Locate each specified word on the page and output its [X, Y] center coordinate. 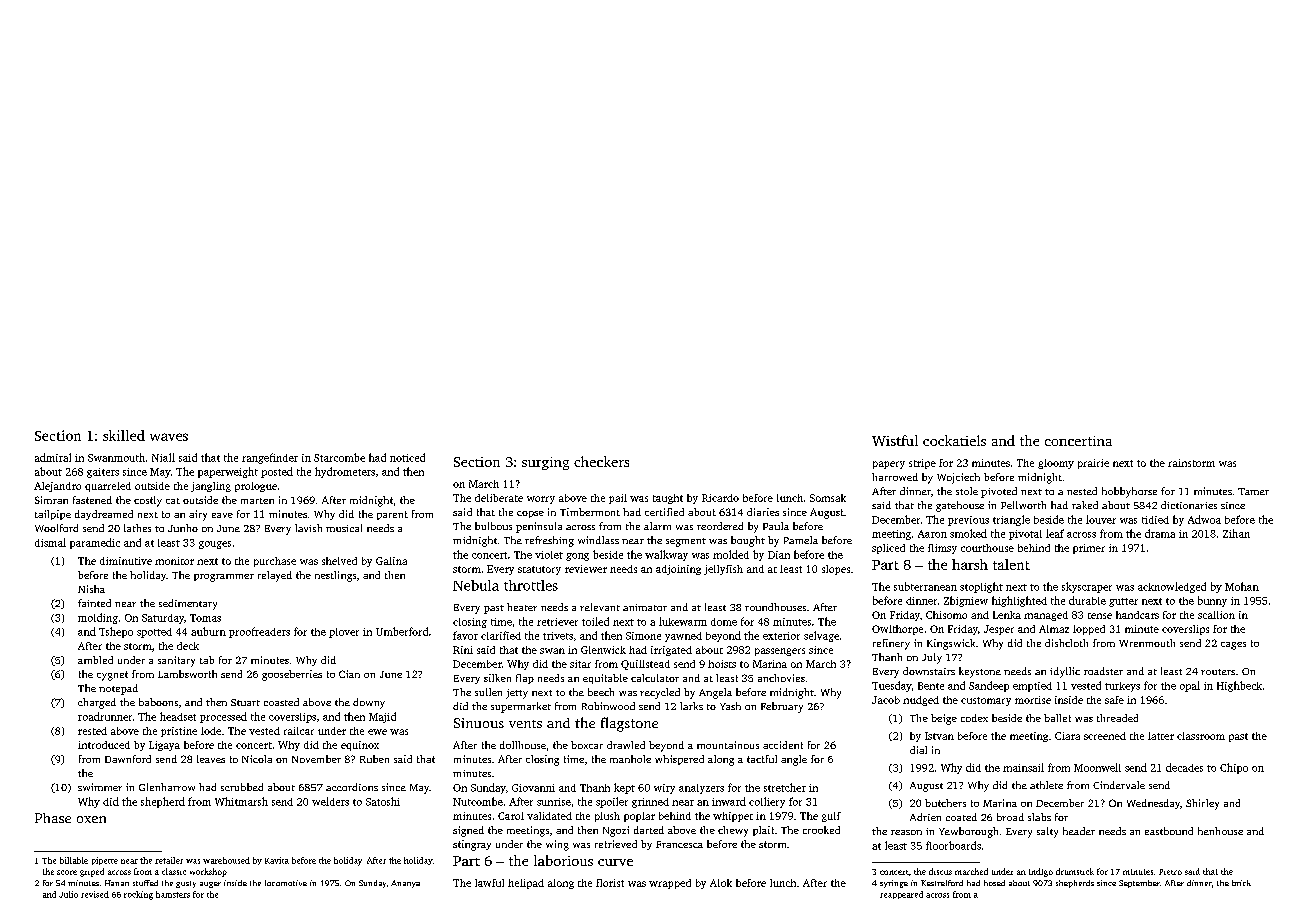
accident [783, 745]
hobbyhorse [1129, 492]
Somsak [828, 498]
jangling [211, 487]
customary [986, 701]
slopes [836, 570]
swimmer [100, 787]
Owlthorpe [897, 630]
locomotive [286, 883]
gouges [215, 545]
